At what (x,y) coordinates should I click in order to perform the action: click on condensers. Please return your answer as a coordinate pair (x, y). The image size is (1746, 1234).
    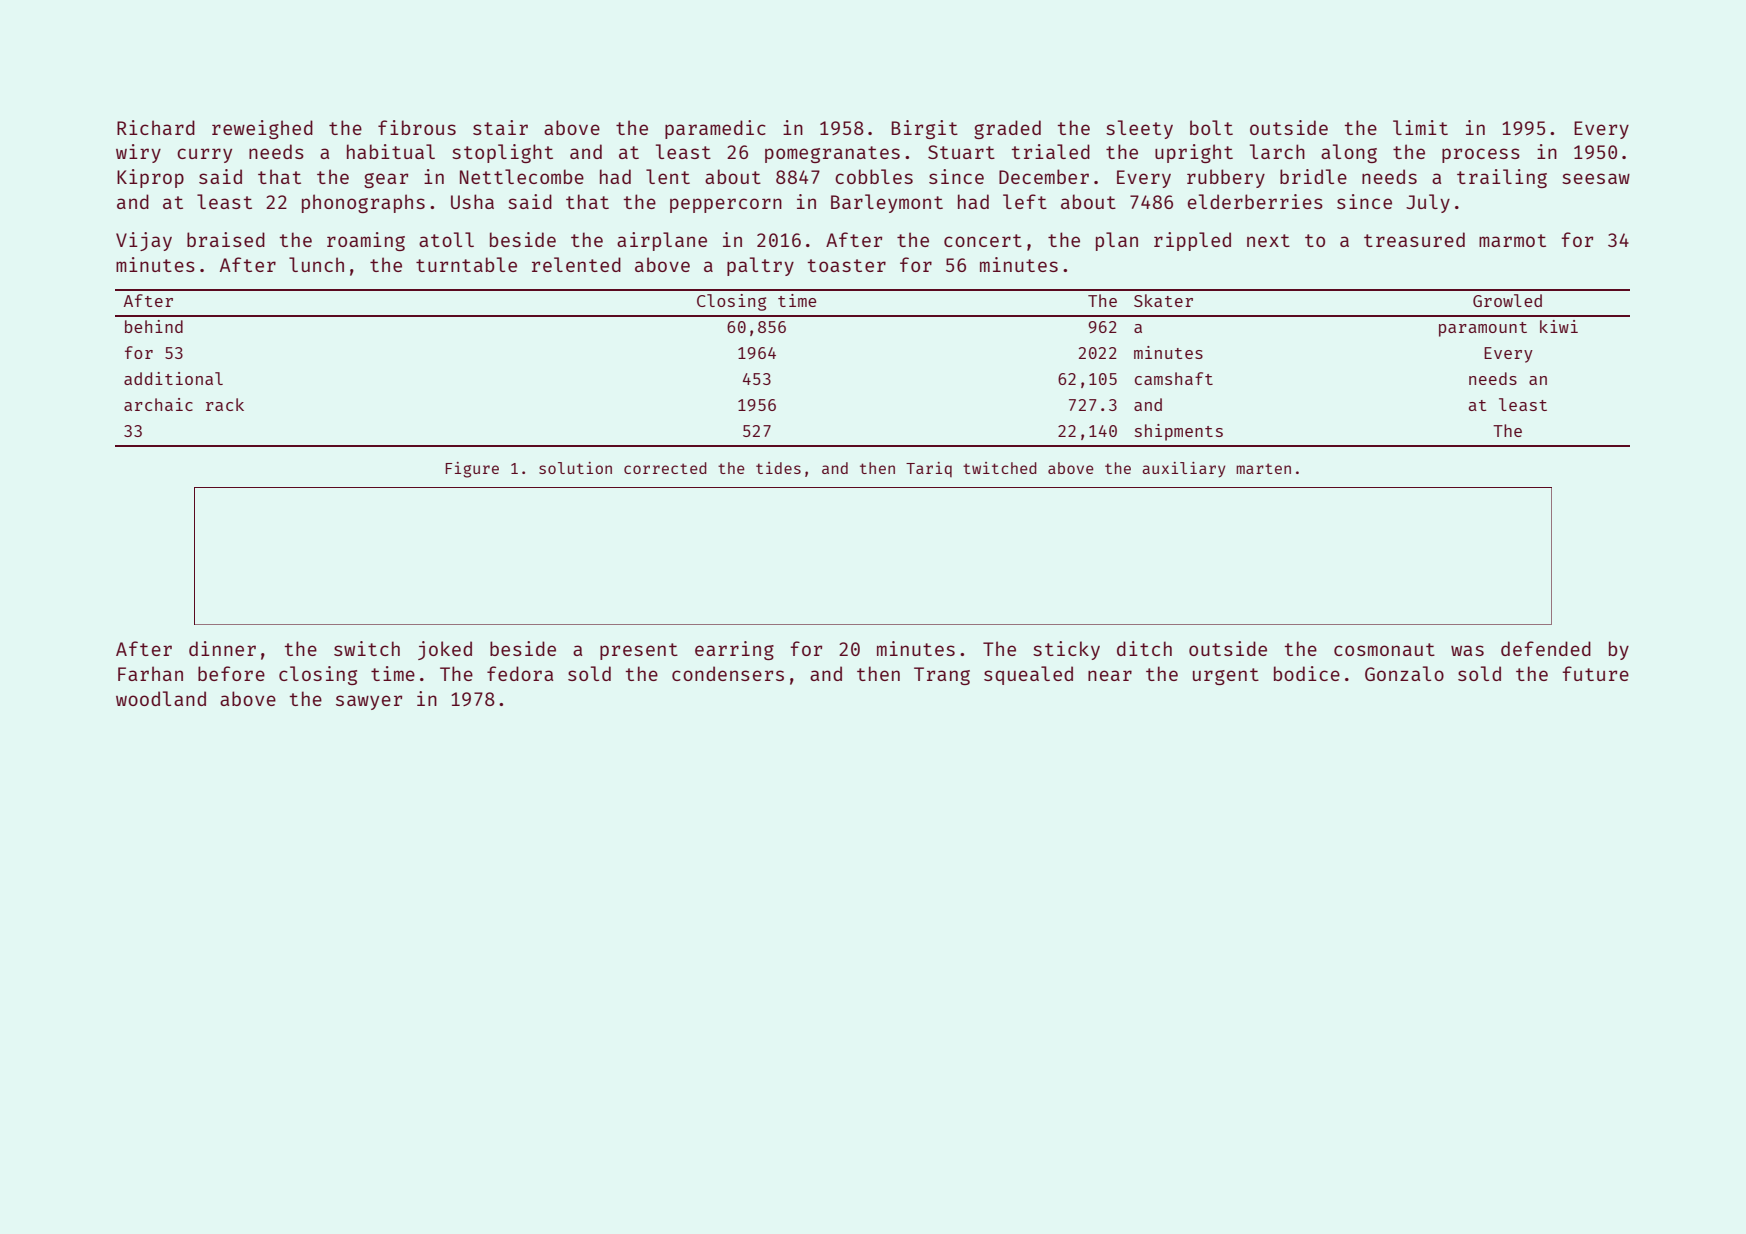
    Looking at the image, I should click on (728, 673).
